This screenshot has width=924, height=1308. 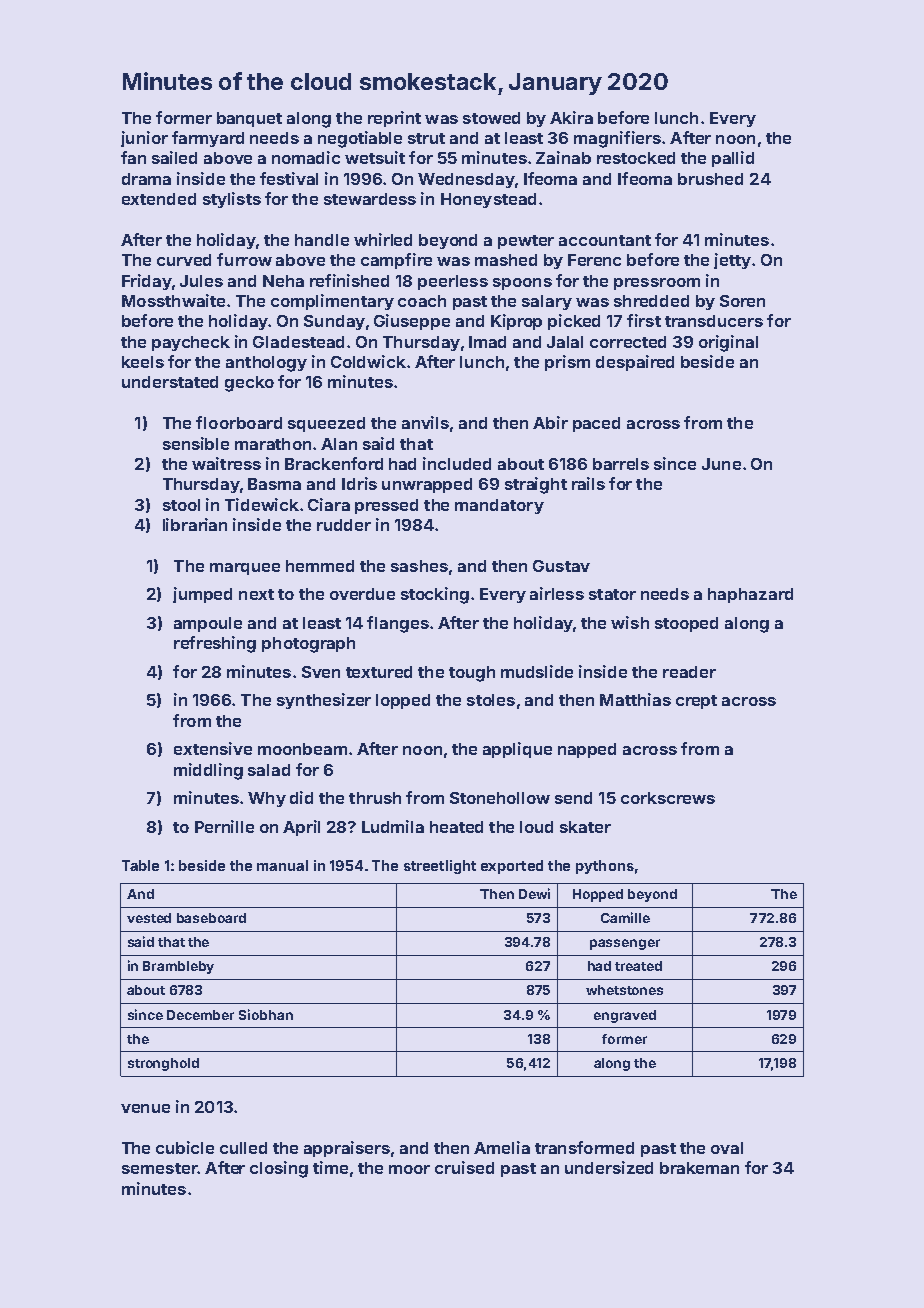 I want to click on oval, so click(x=727, y=1148).
